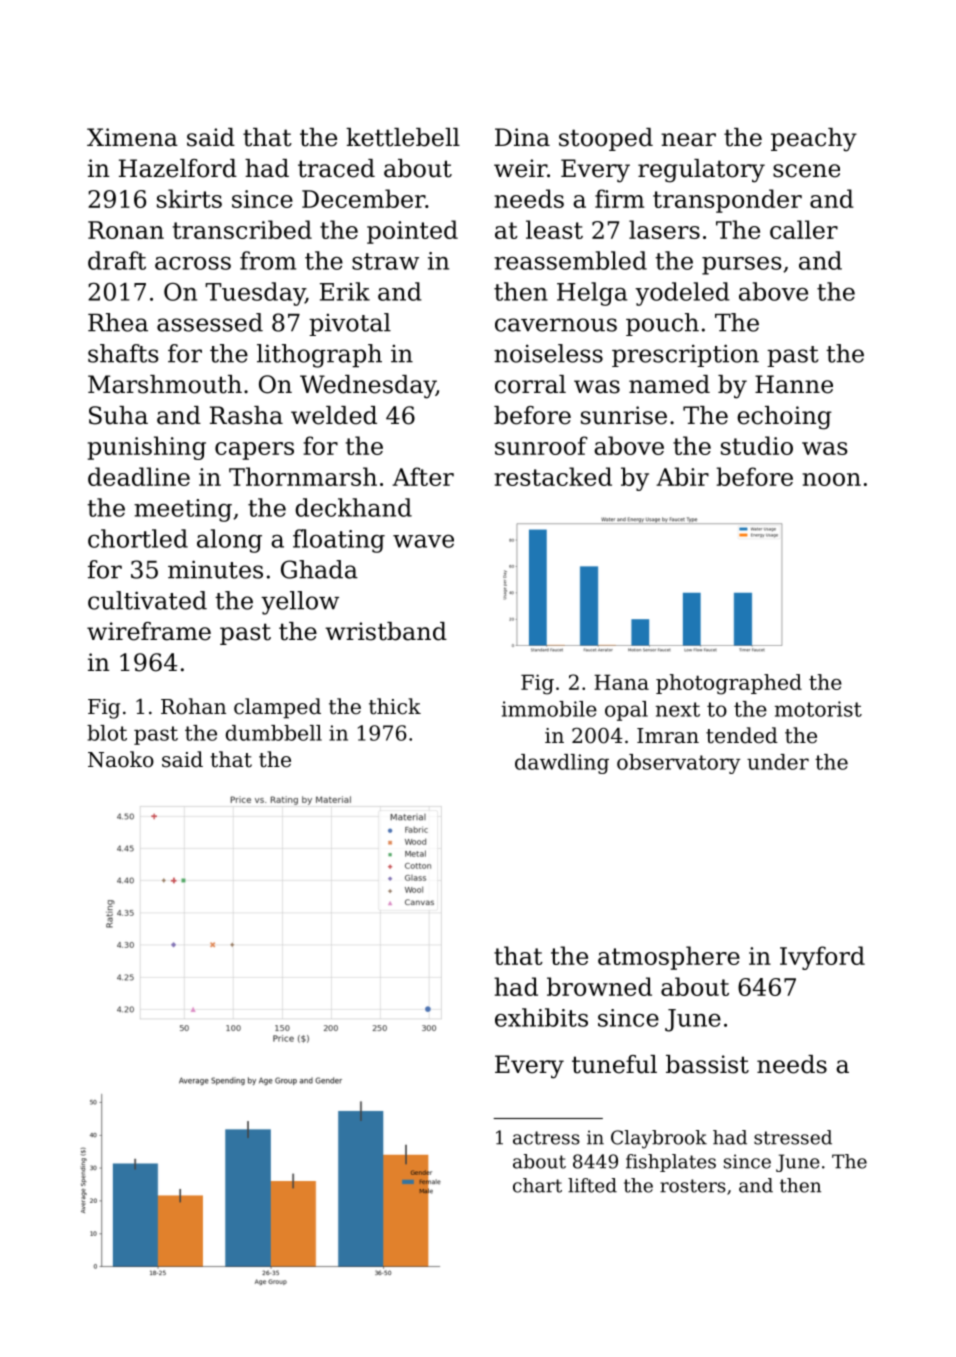 The height and width of the document is (1357, 956). Describe the element at coordinates (132, 137) in the document. I see `Ximena` at that location.
